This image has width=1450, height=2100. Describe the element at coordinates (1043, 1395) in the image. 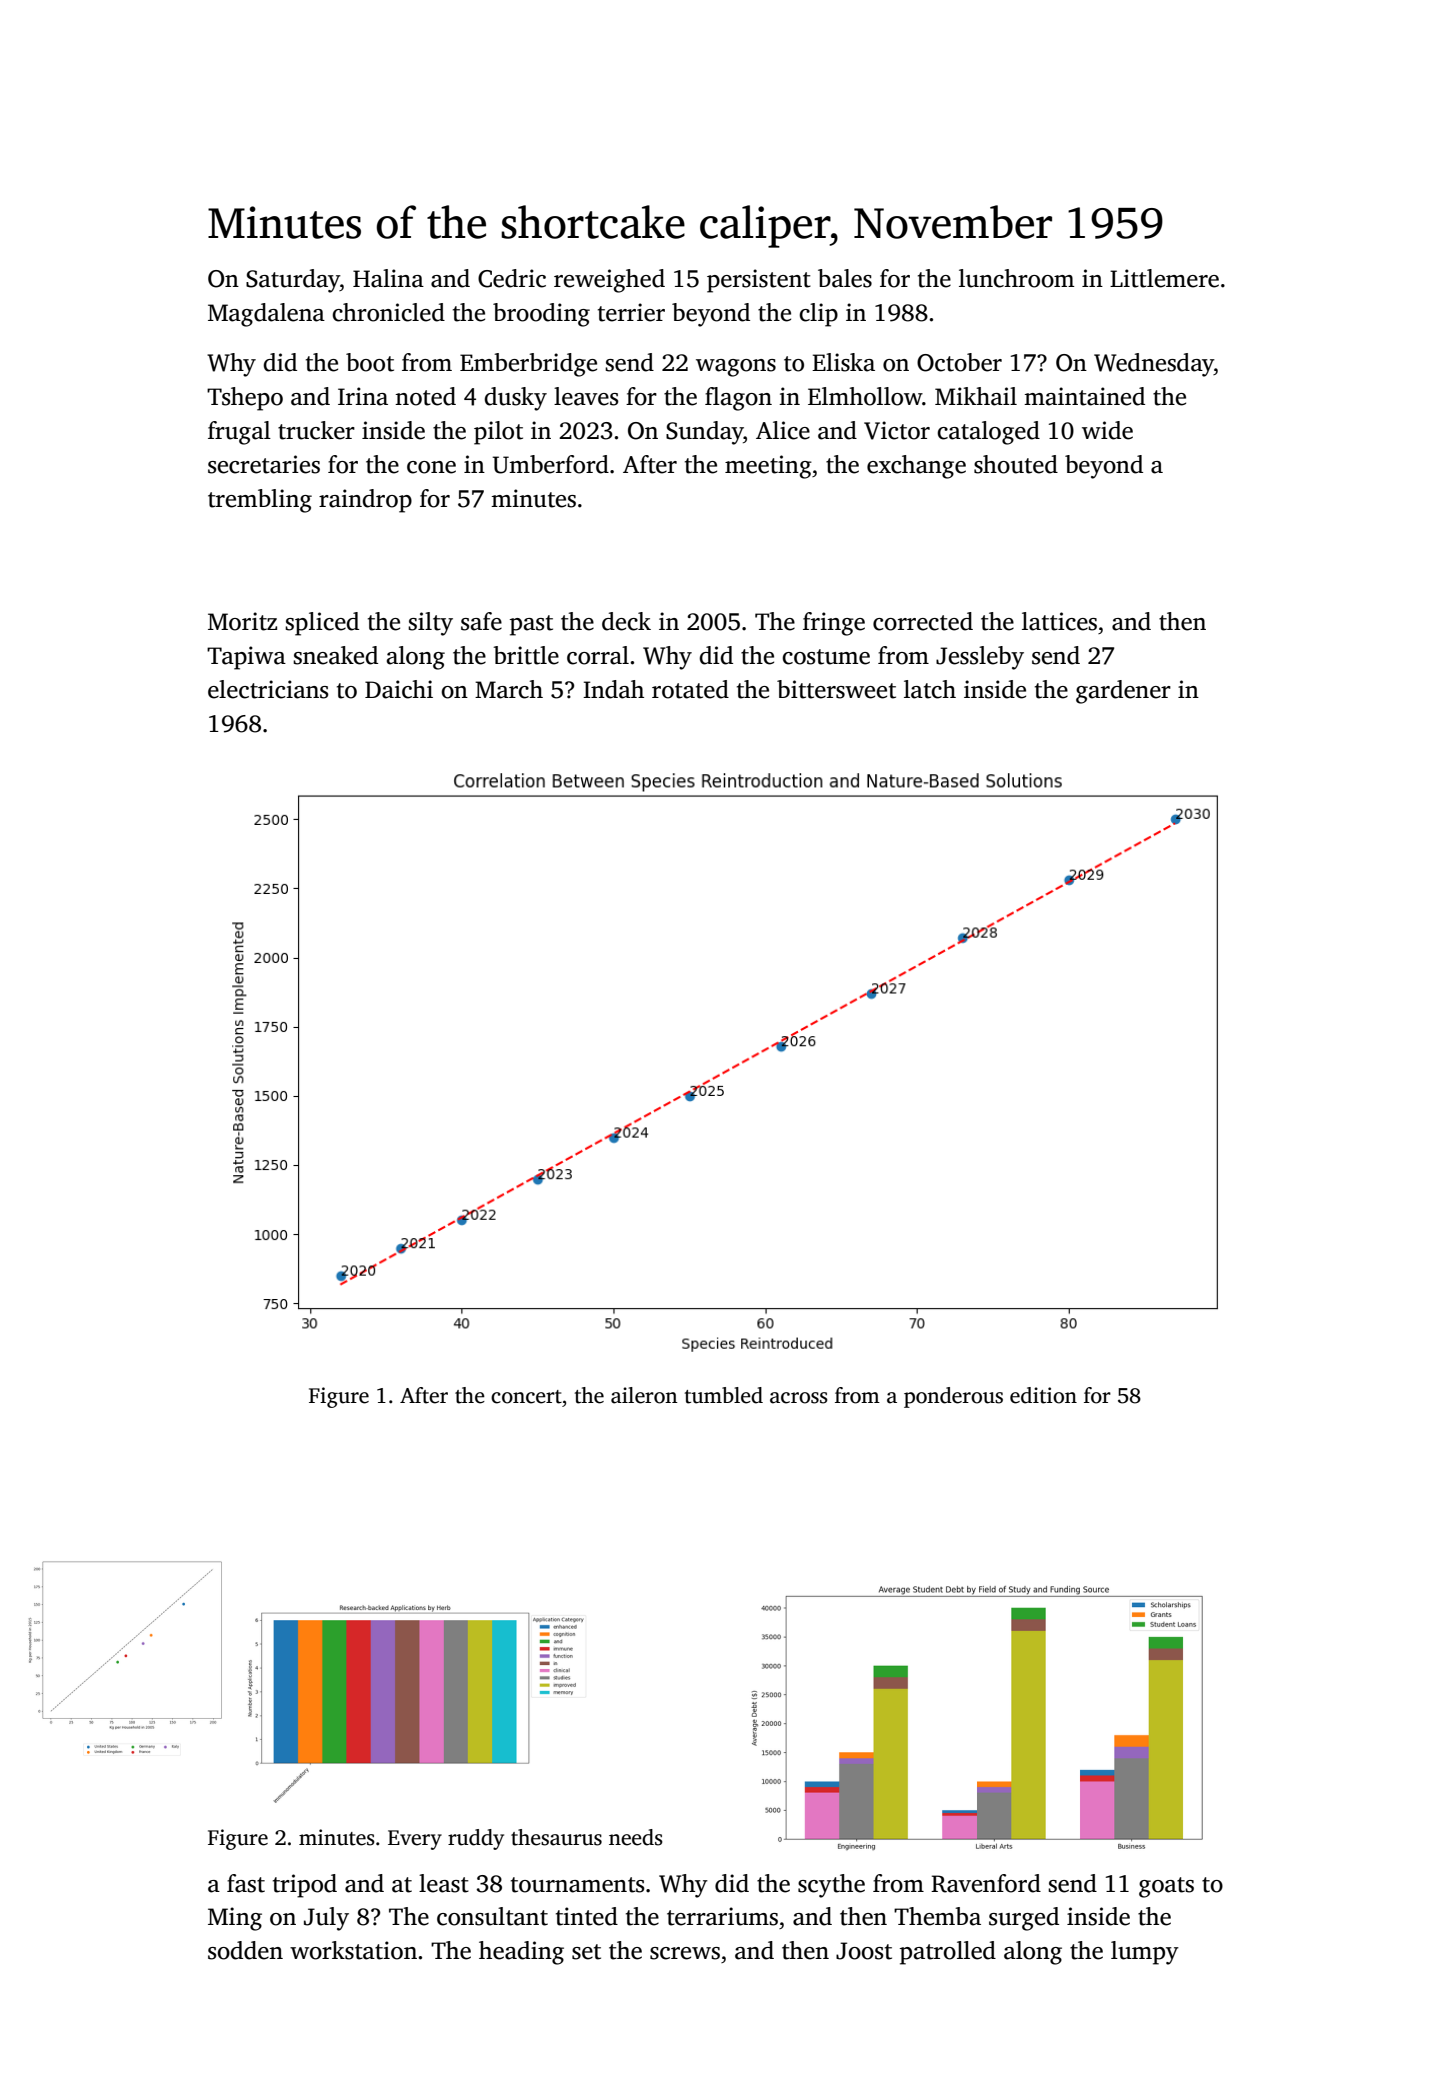

I see `edition` at that location.
